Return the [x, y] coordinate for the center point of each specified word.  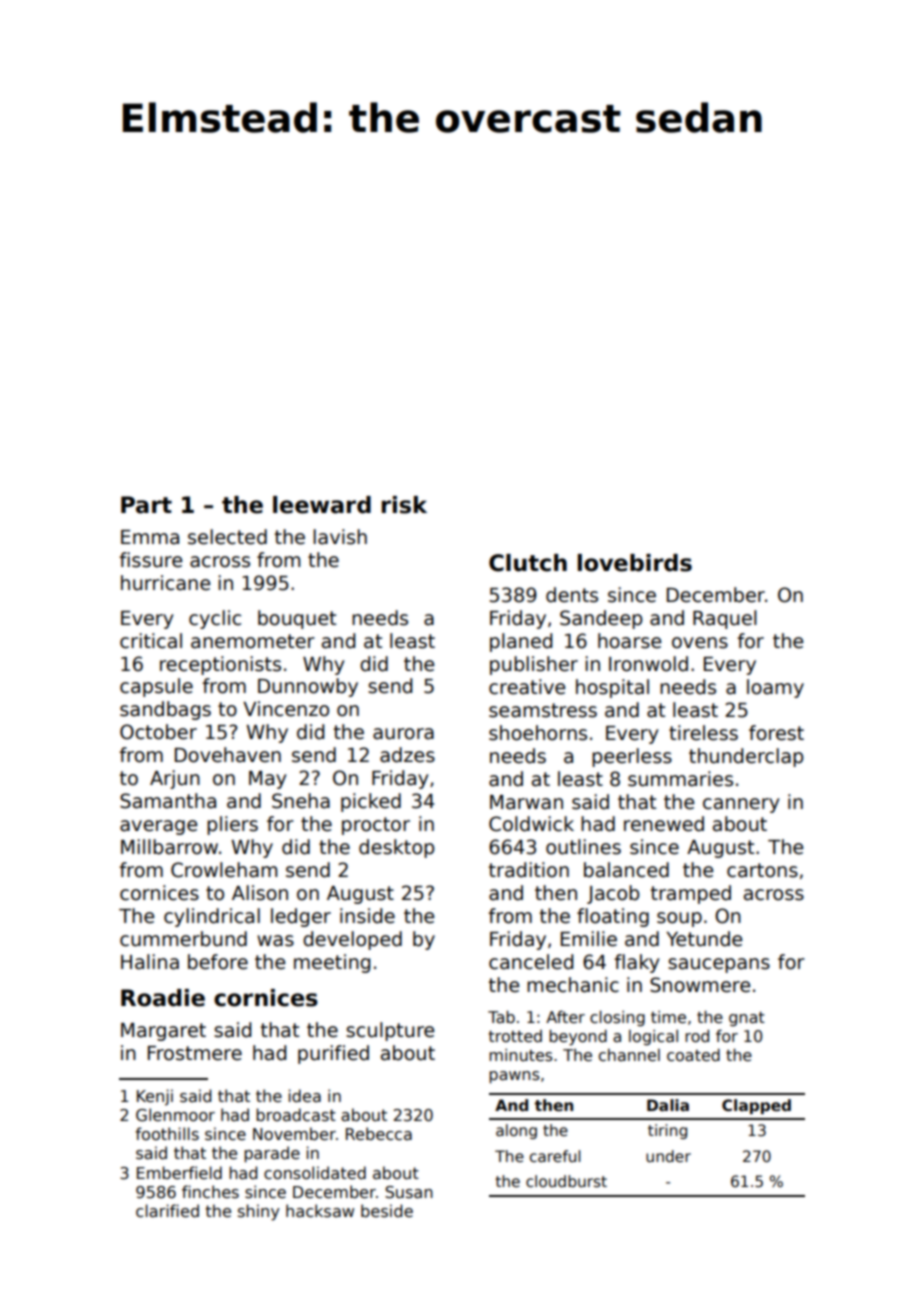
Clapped [756, 1106]
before [218, 962]
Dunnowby [308, 687]
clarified [167, 1211]
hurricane [165, 583]
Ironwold [648, 664]
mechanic [573, 985]
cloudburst [566, 1181]
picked [371, 802]
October [158, 732]
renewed [664, 824]
